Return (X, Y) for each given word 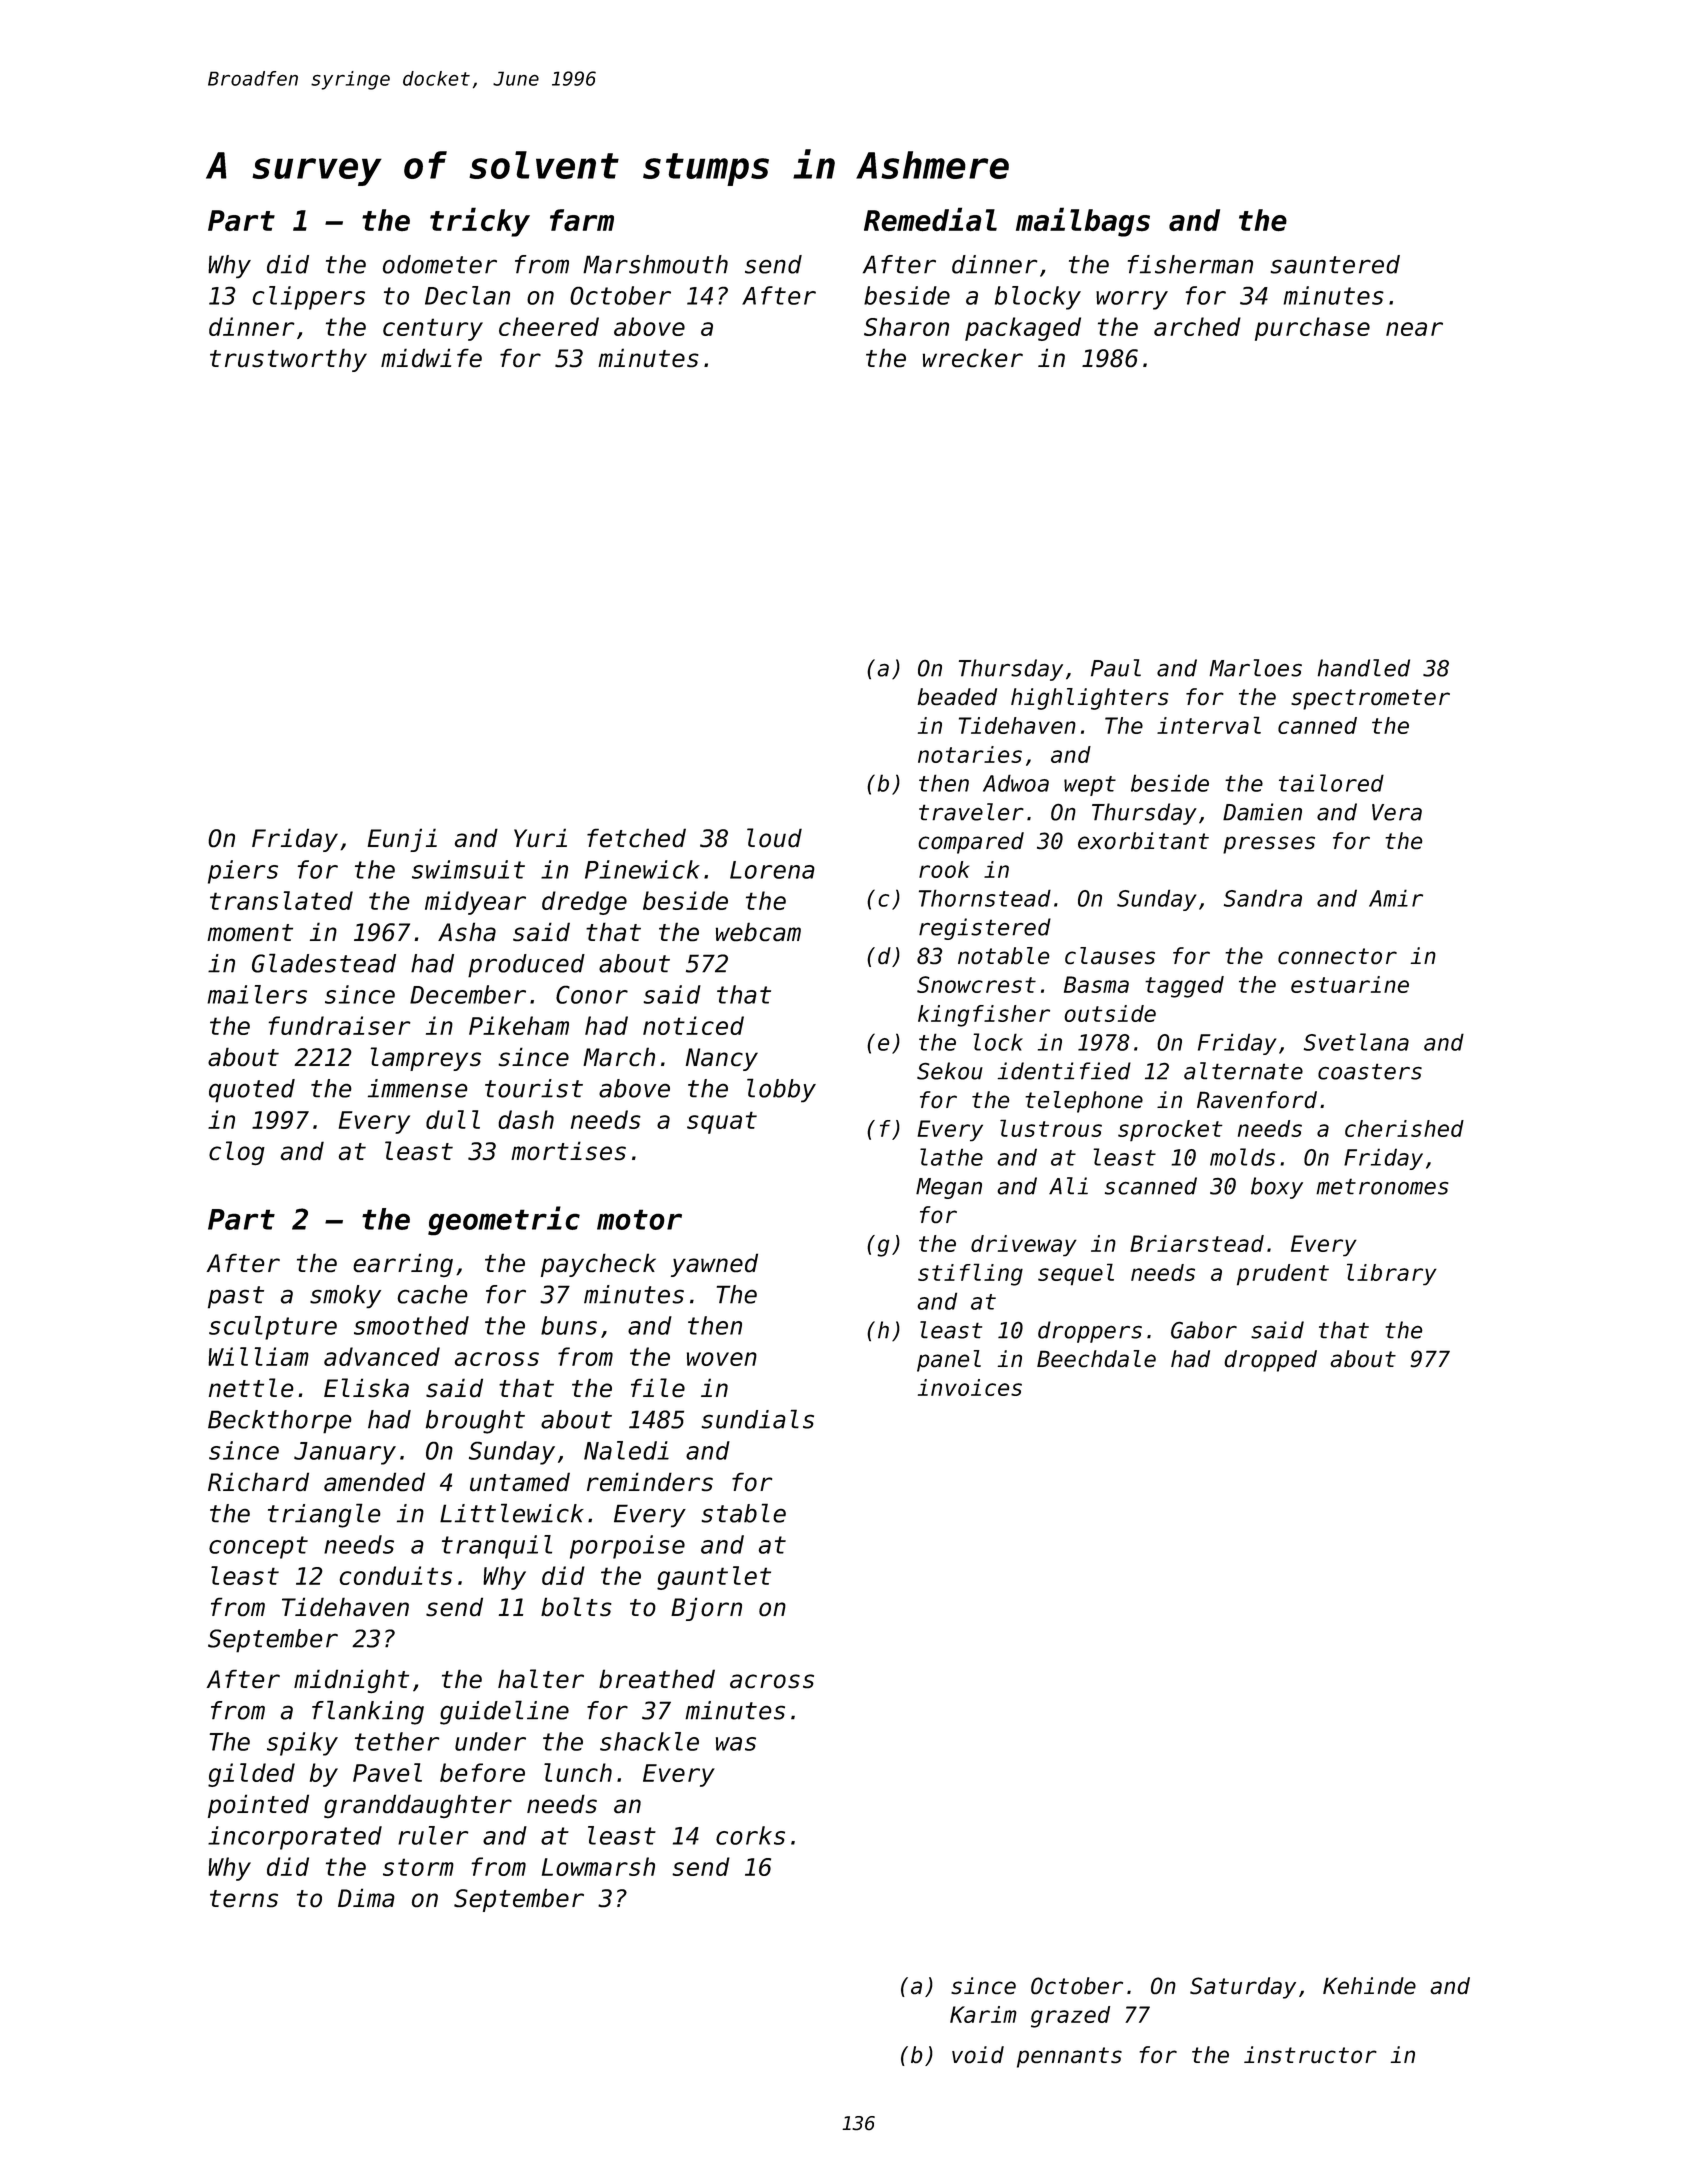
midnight (351, 1681)
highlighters (1090, 699)
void (978, 2054)
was (736, 1744)
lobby (781, 1090)
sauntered (1335, 264)
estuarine (1350, 984)
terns (244, 1898)
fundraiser (339, 1025)
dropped (1270, 1361)
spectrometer (1370, 699)
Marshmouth (655, 264)
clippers (308, 298)
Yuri (540, 838)
